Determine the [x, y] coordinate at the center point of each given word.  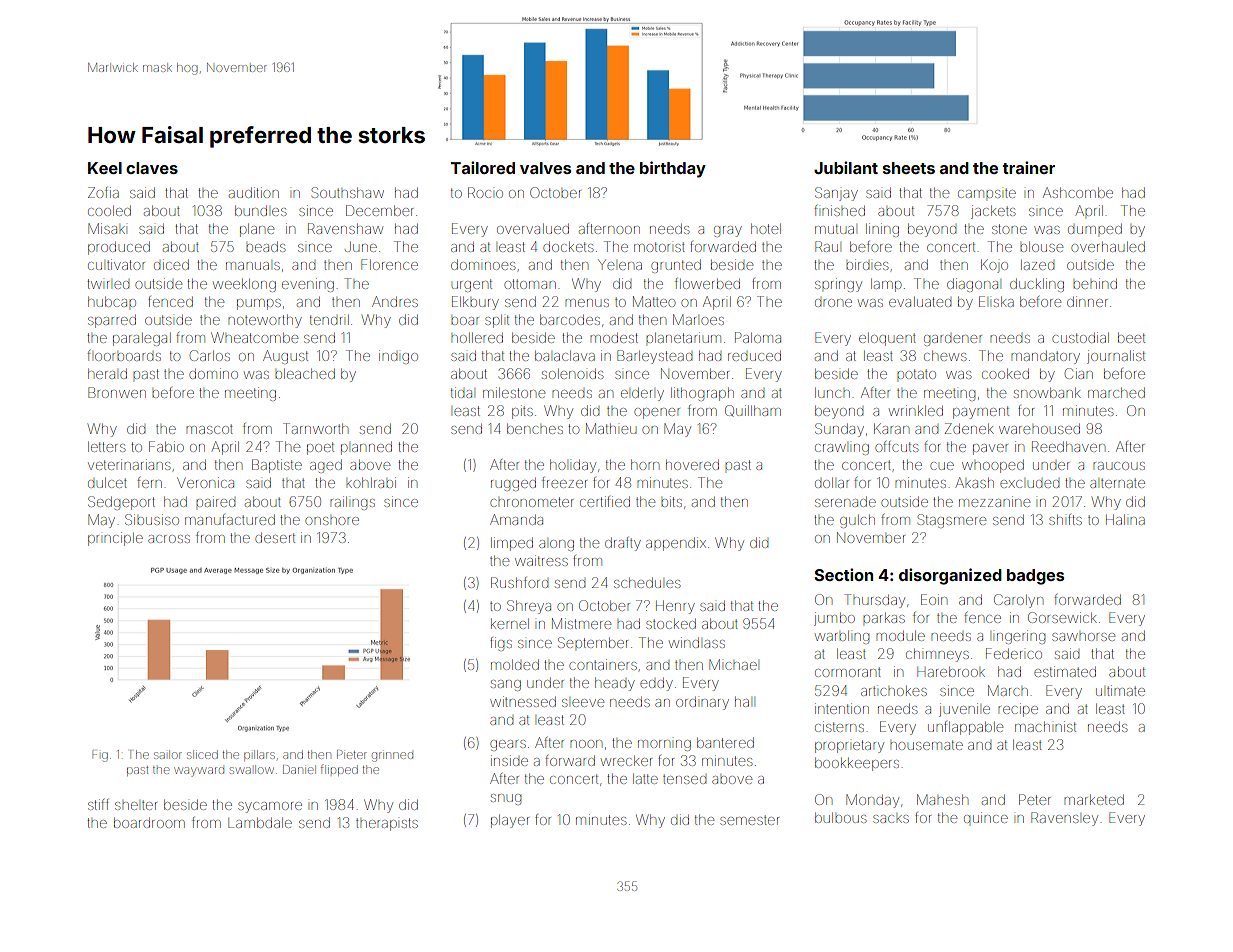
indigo [398, 357]
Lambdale [260, 823]
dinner [1087, 301]
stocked [671, 624]
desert [275, 538]
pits [522, 412]
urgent [472, 285]
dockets [568, 247]
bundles [260, 211]
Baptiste [277, 466]
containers [603, 664]
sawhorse [1083, 637]
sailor [168, 754]
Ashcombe [1078, 192]
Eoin [934, 599]
